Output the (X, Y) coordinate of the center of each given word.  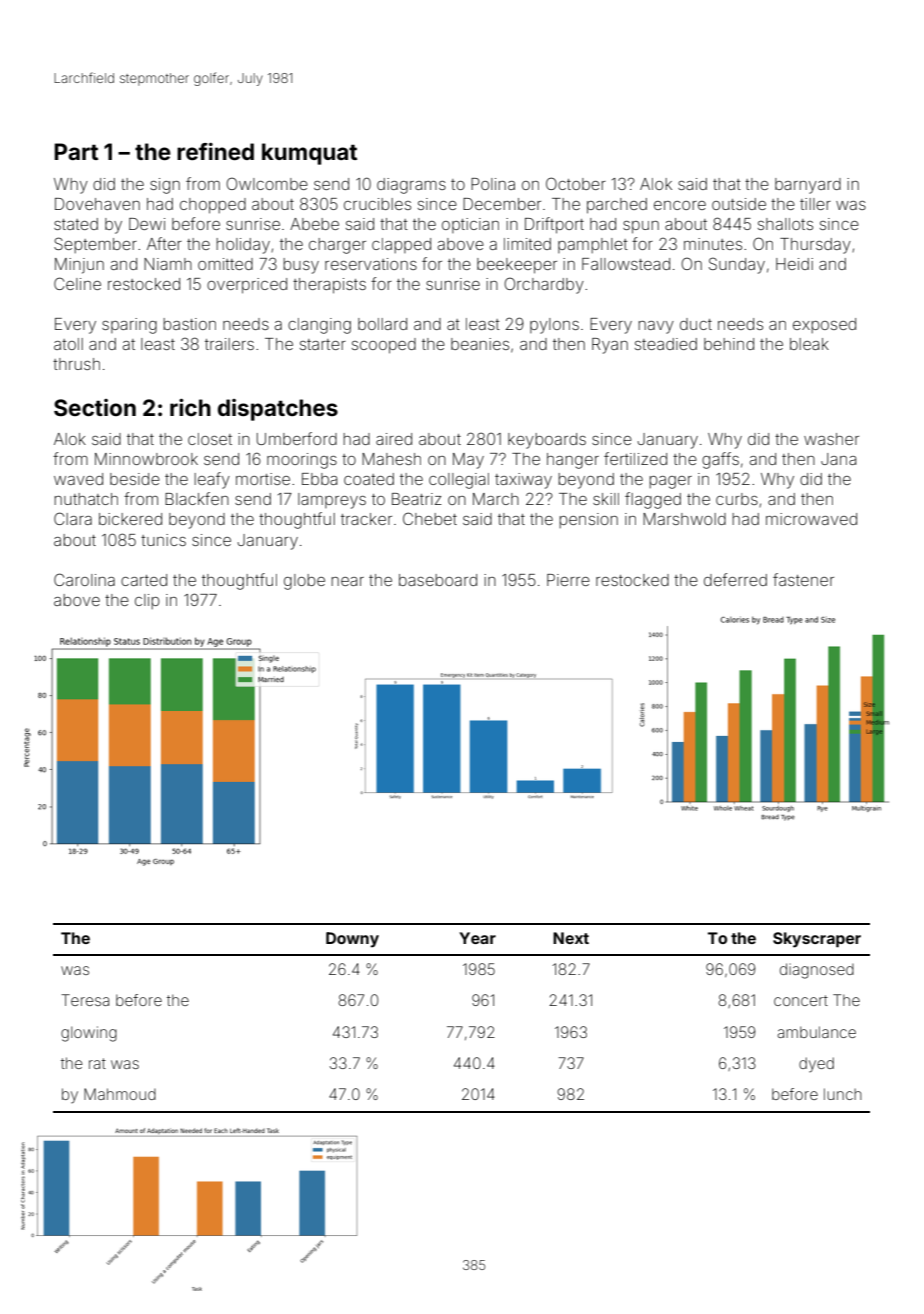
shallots (785, 224)
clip (147, 601)
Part (76, 151)
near (347, 581)
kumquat (309, 154)
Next (571, 938)
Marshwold (684, 519)
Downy (352, 940)
